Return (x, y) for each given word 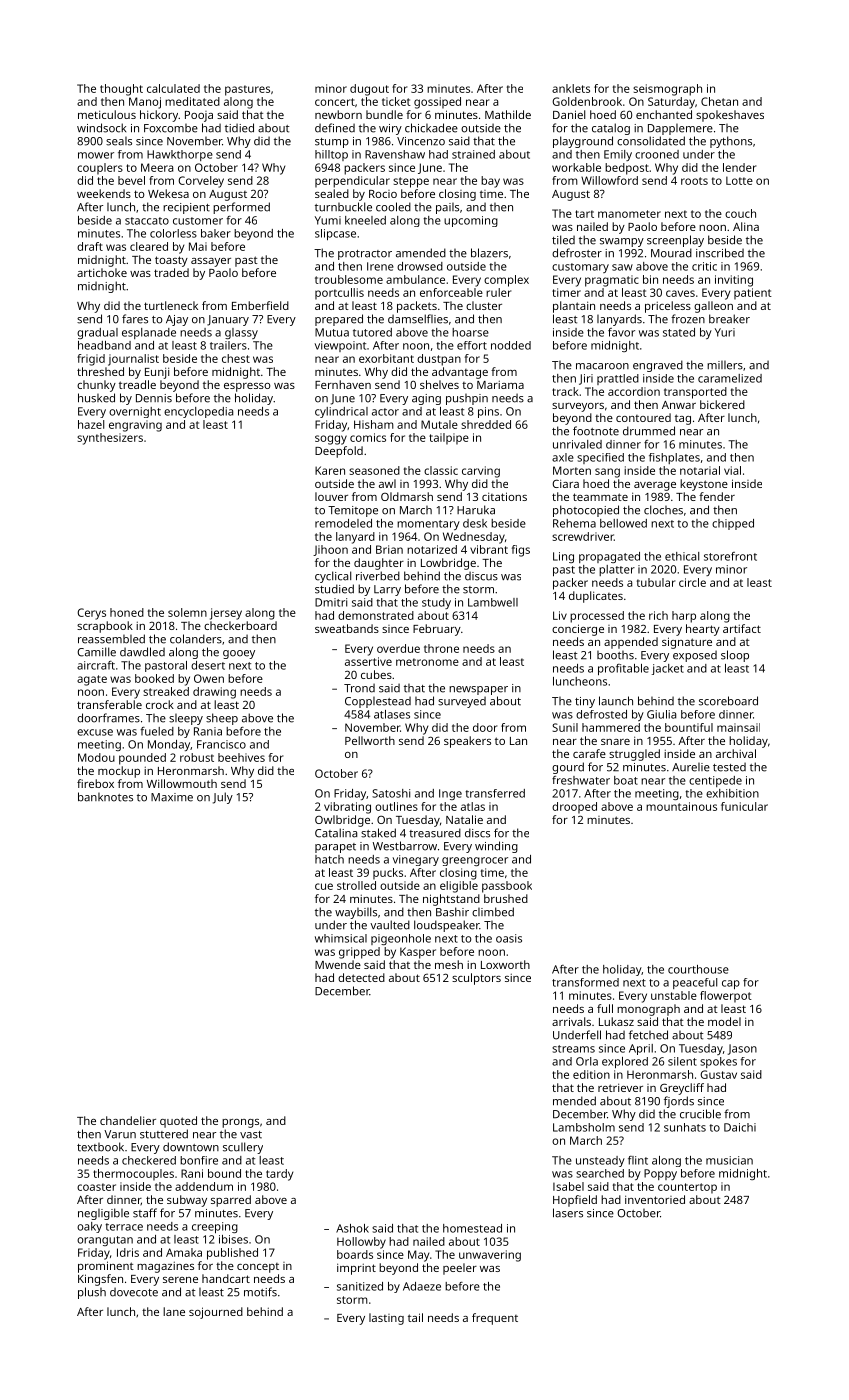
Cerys (91, 614)
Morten (572, 470)
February (437, 630)
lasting (386, 1319)
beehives (241, 757)
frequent (495, 1319)
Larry (387, 590)
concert (335, 102)
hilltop (331, 155)
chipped (733, 524)
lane (174, 1311)
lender (739, 167)
